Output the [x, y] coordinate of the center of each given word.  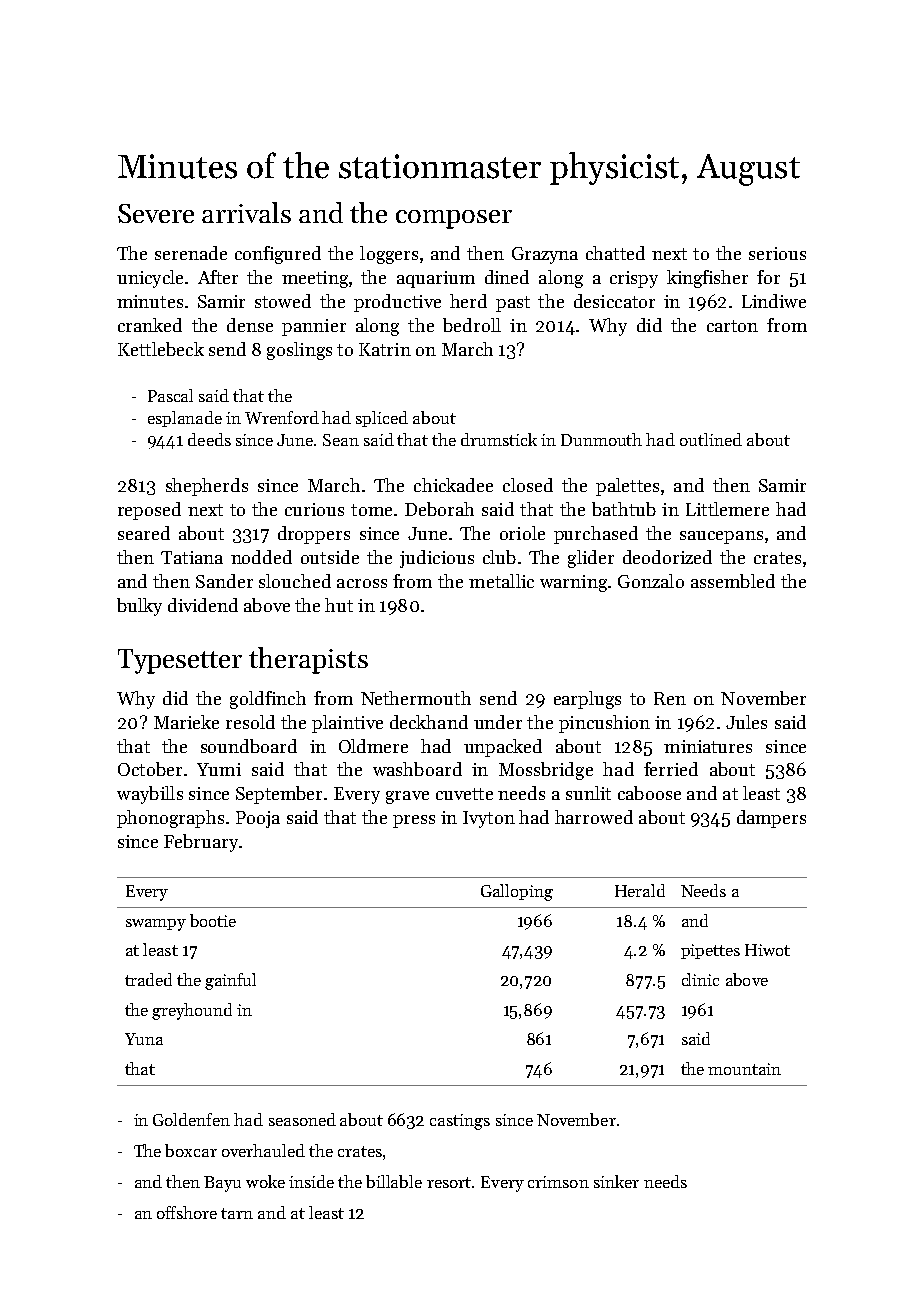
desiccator [614, 301]
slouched [295, 581]
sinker [616, 1181]
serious [777, 253]
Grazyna [545, 255]
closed [528, 485]
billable [394, 1181]
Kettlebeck [161, 349]
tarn [237, 1213]
